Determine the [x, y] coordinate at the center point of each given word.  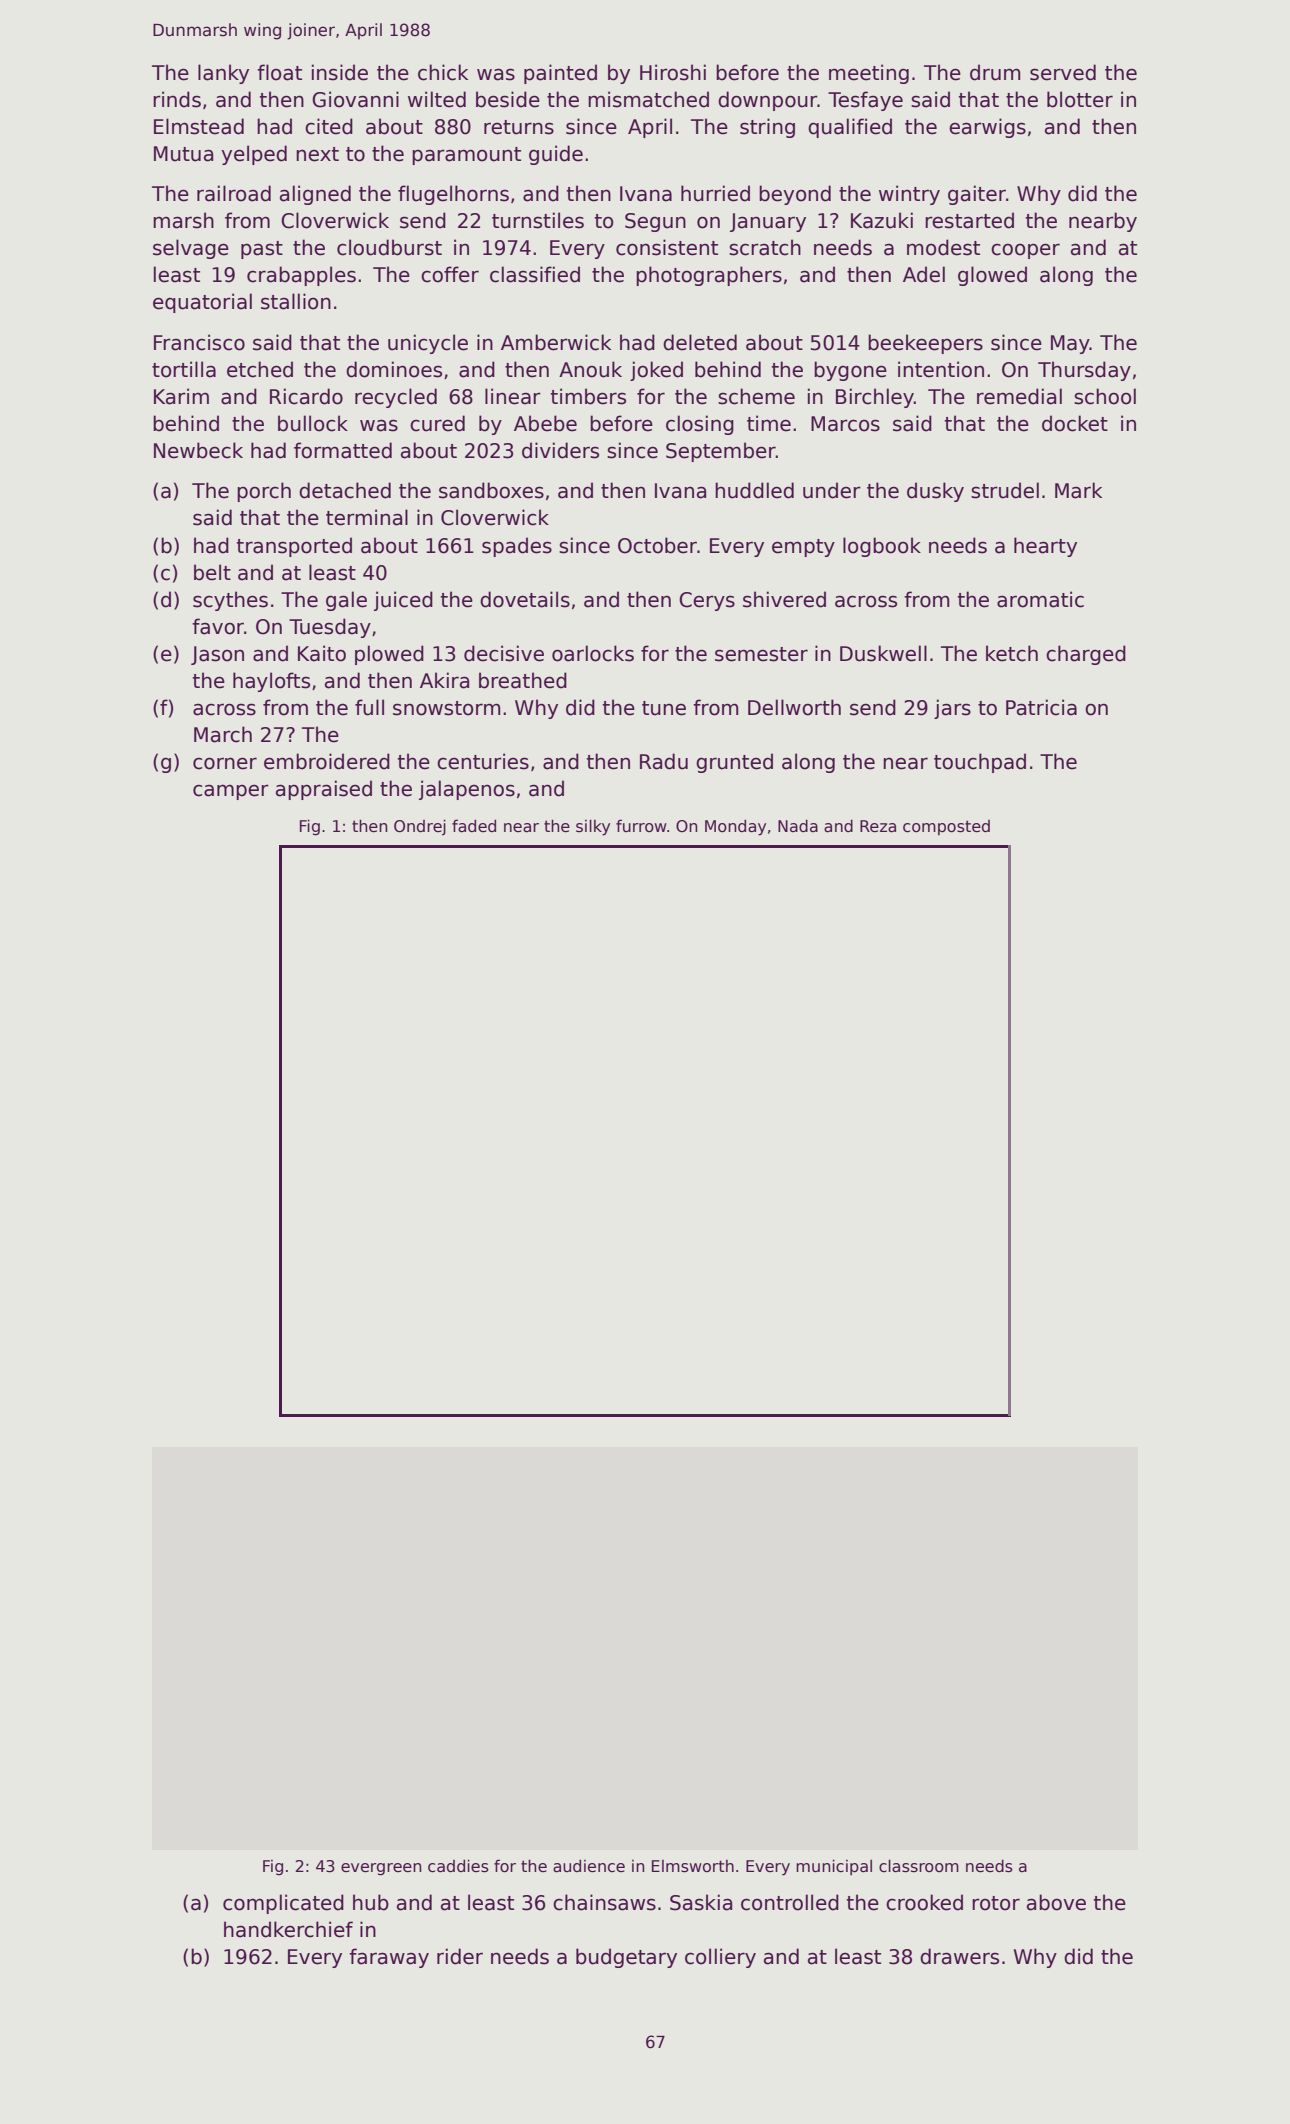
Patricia [1041, 707]
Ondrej [420, 827]
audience [589, 1866]
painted [560, 74]
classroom [919, 1866]
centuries [483, 761]
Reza [878, 826]
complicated [283, 1904]
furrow [641, 825]
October [657, 545]
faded [474, 826]
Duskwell [883, 653]
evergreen [381, 1869]
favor [218, 626]
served [1063, 72]
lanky [223, 74]
